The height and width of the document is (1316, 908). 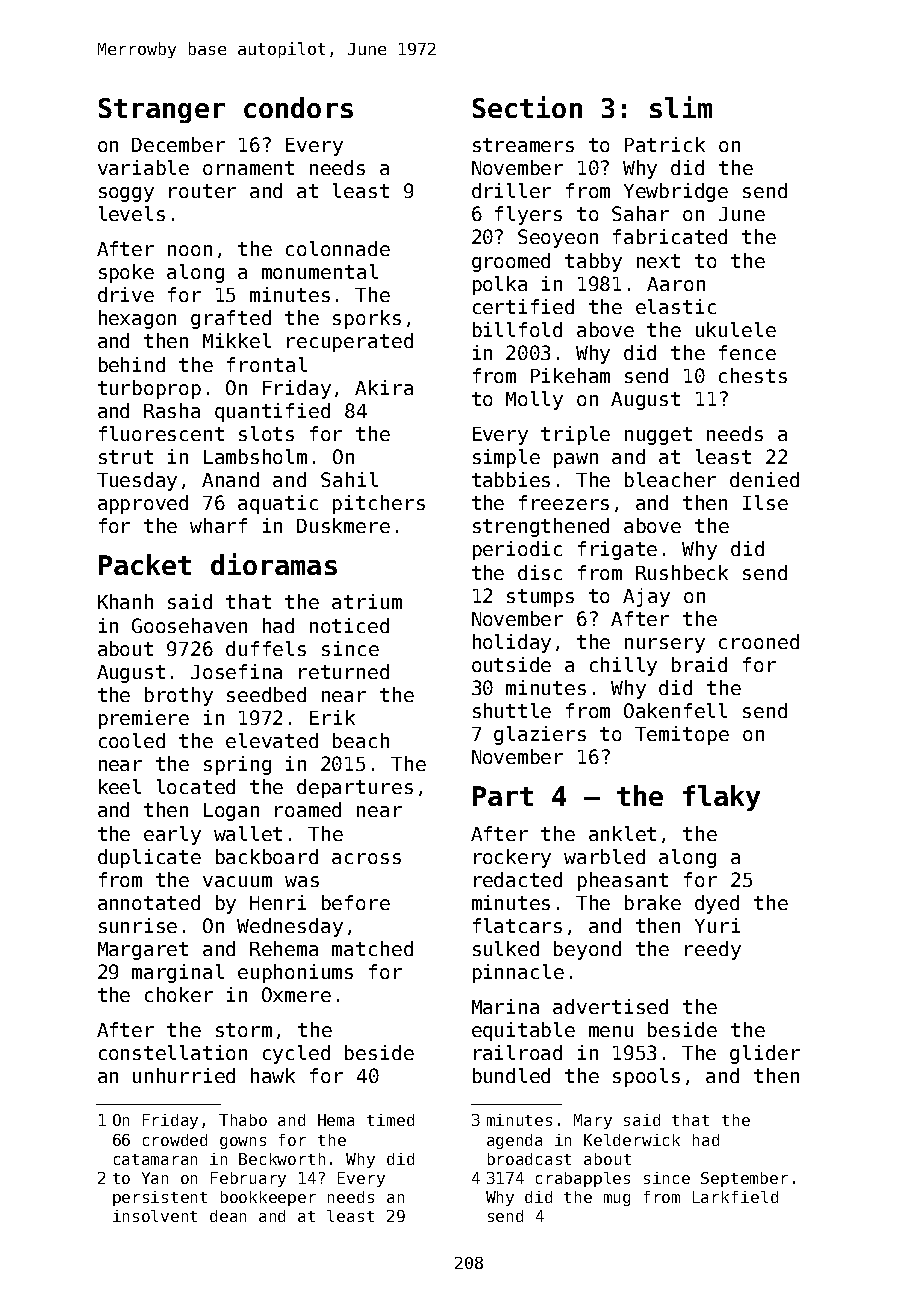 What do you see at coordinates (518, 879) in the document?
I see `redacted` at bounding box center [518, 879].
